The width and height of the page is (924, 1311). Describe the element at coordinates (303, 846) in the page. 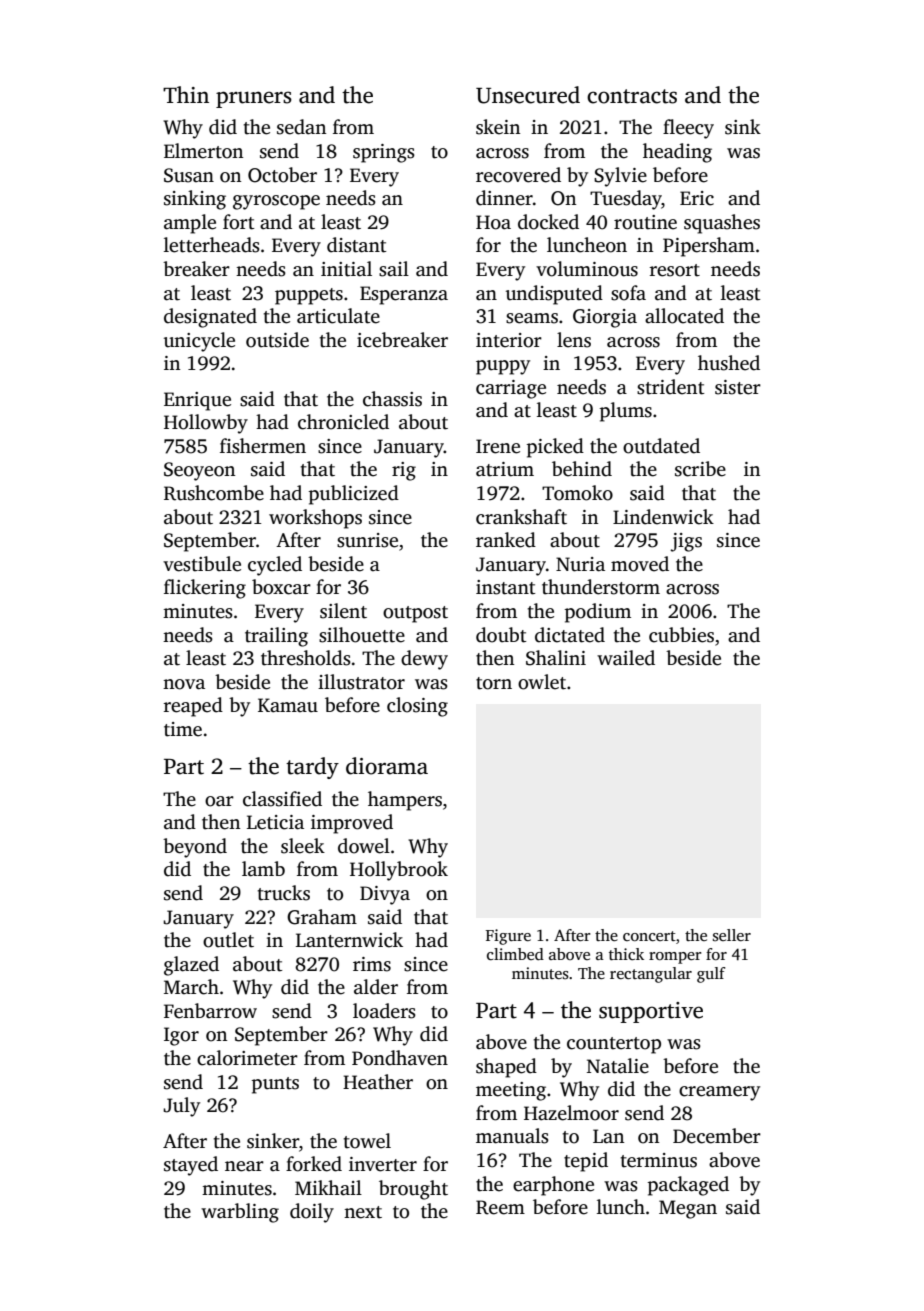

I see `sleek` at that location.
